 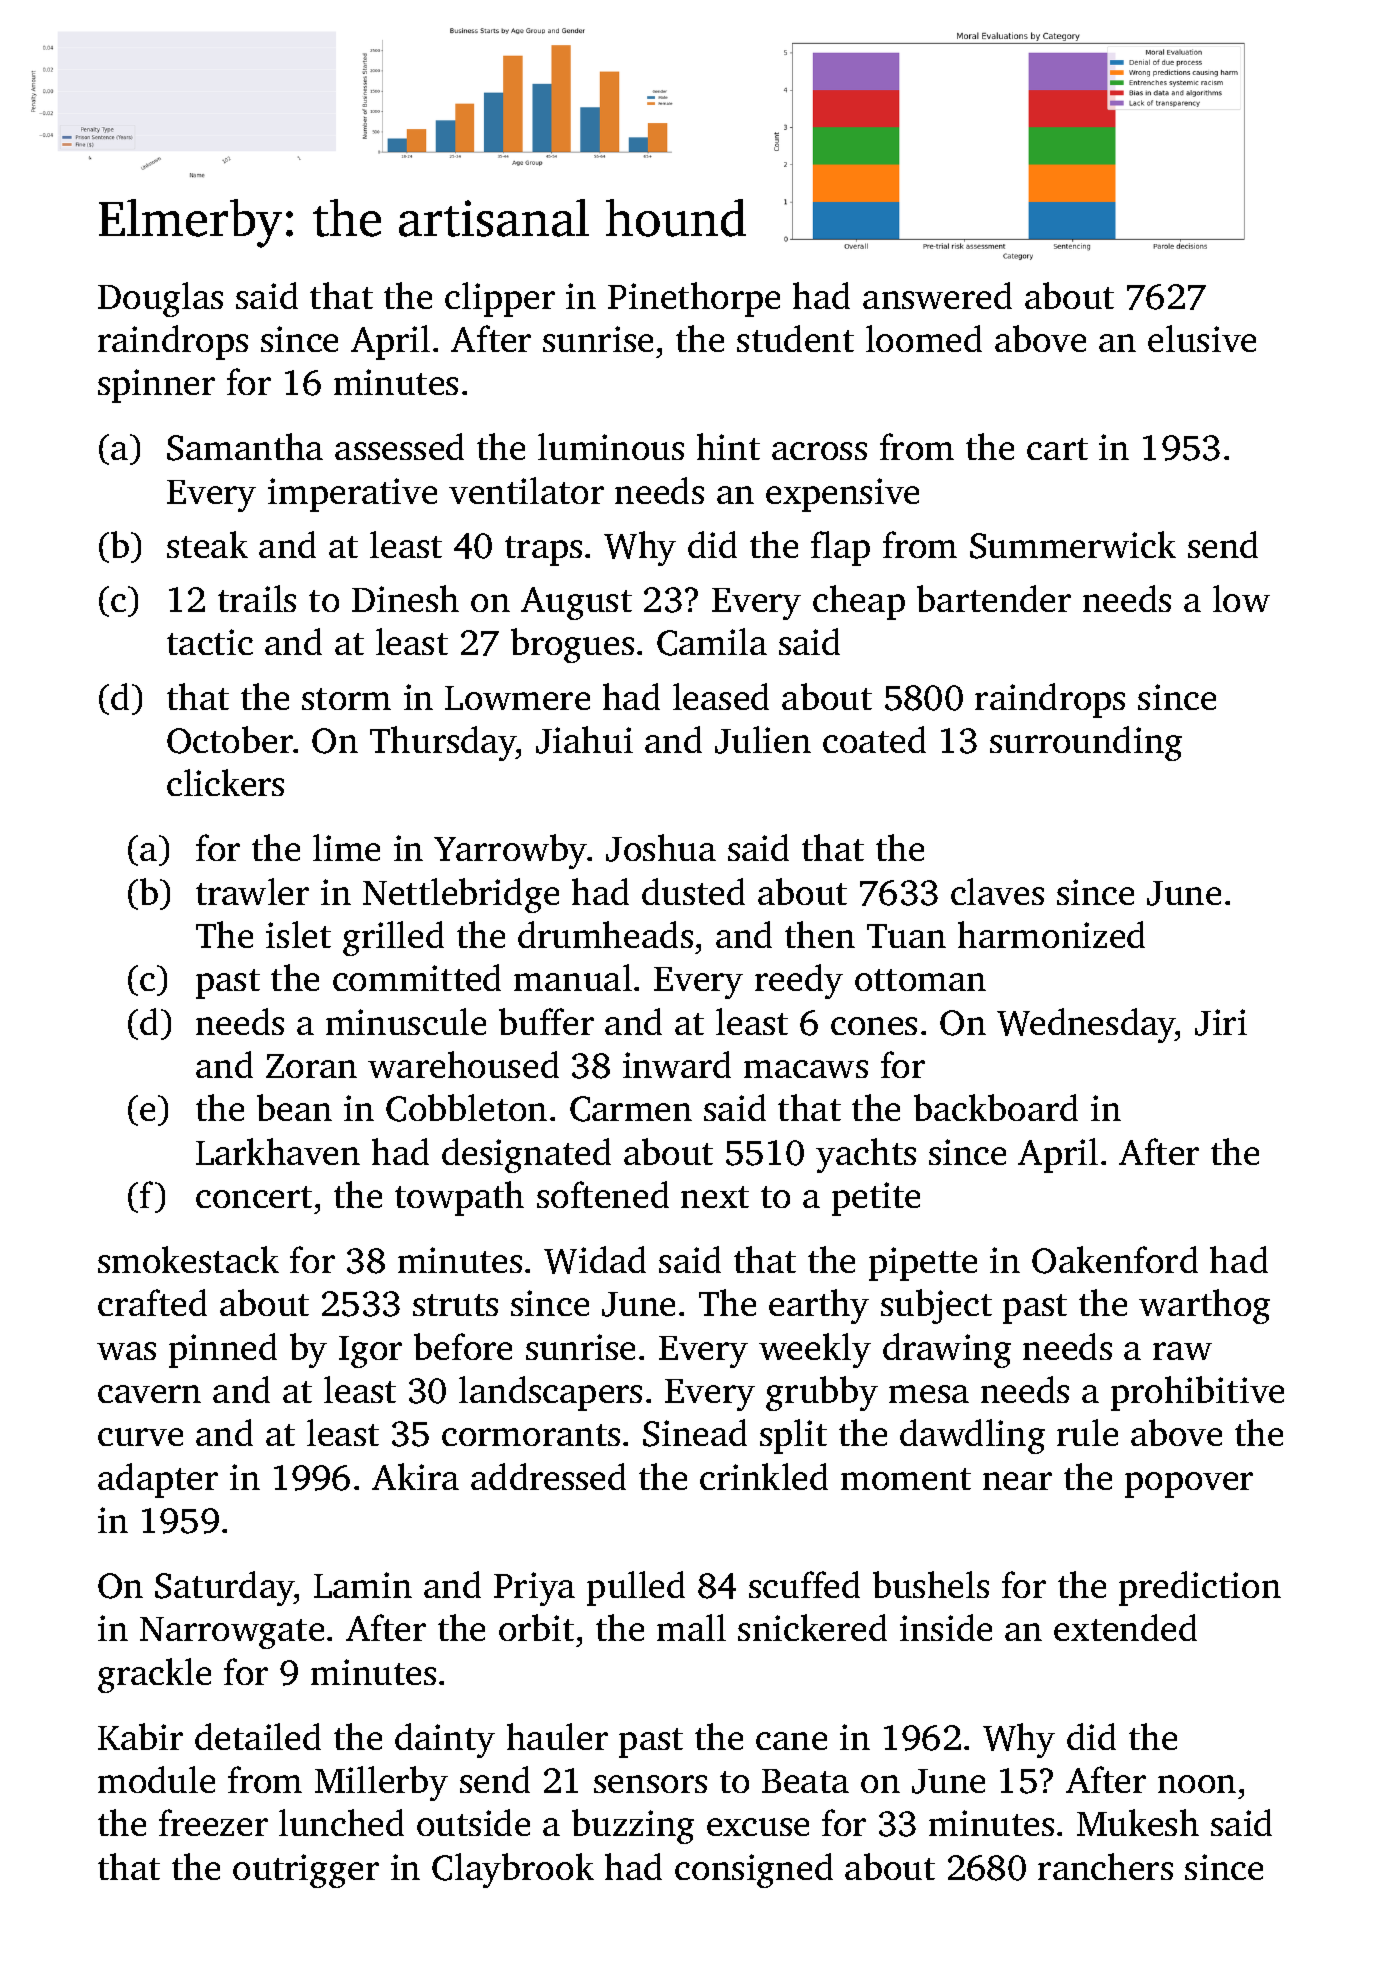 I want to click on coated, so click(x=874, y=739).
